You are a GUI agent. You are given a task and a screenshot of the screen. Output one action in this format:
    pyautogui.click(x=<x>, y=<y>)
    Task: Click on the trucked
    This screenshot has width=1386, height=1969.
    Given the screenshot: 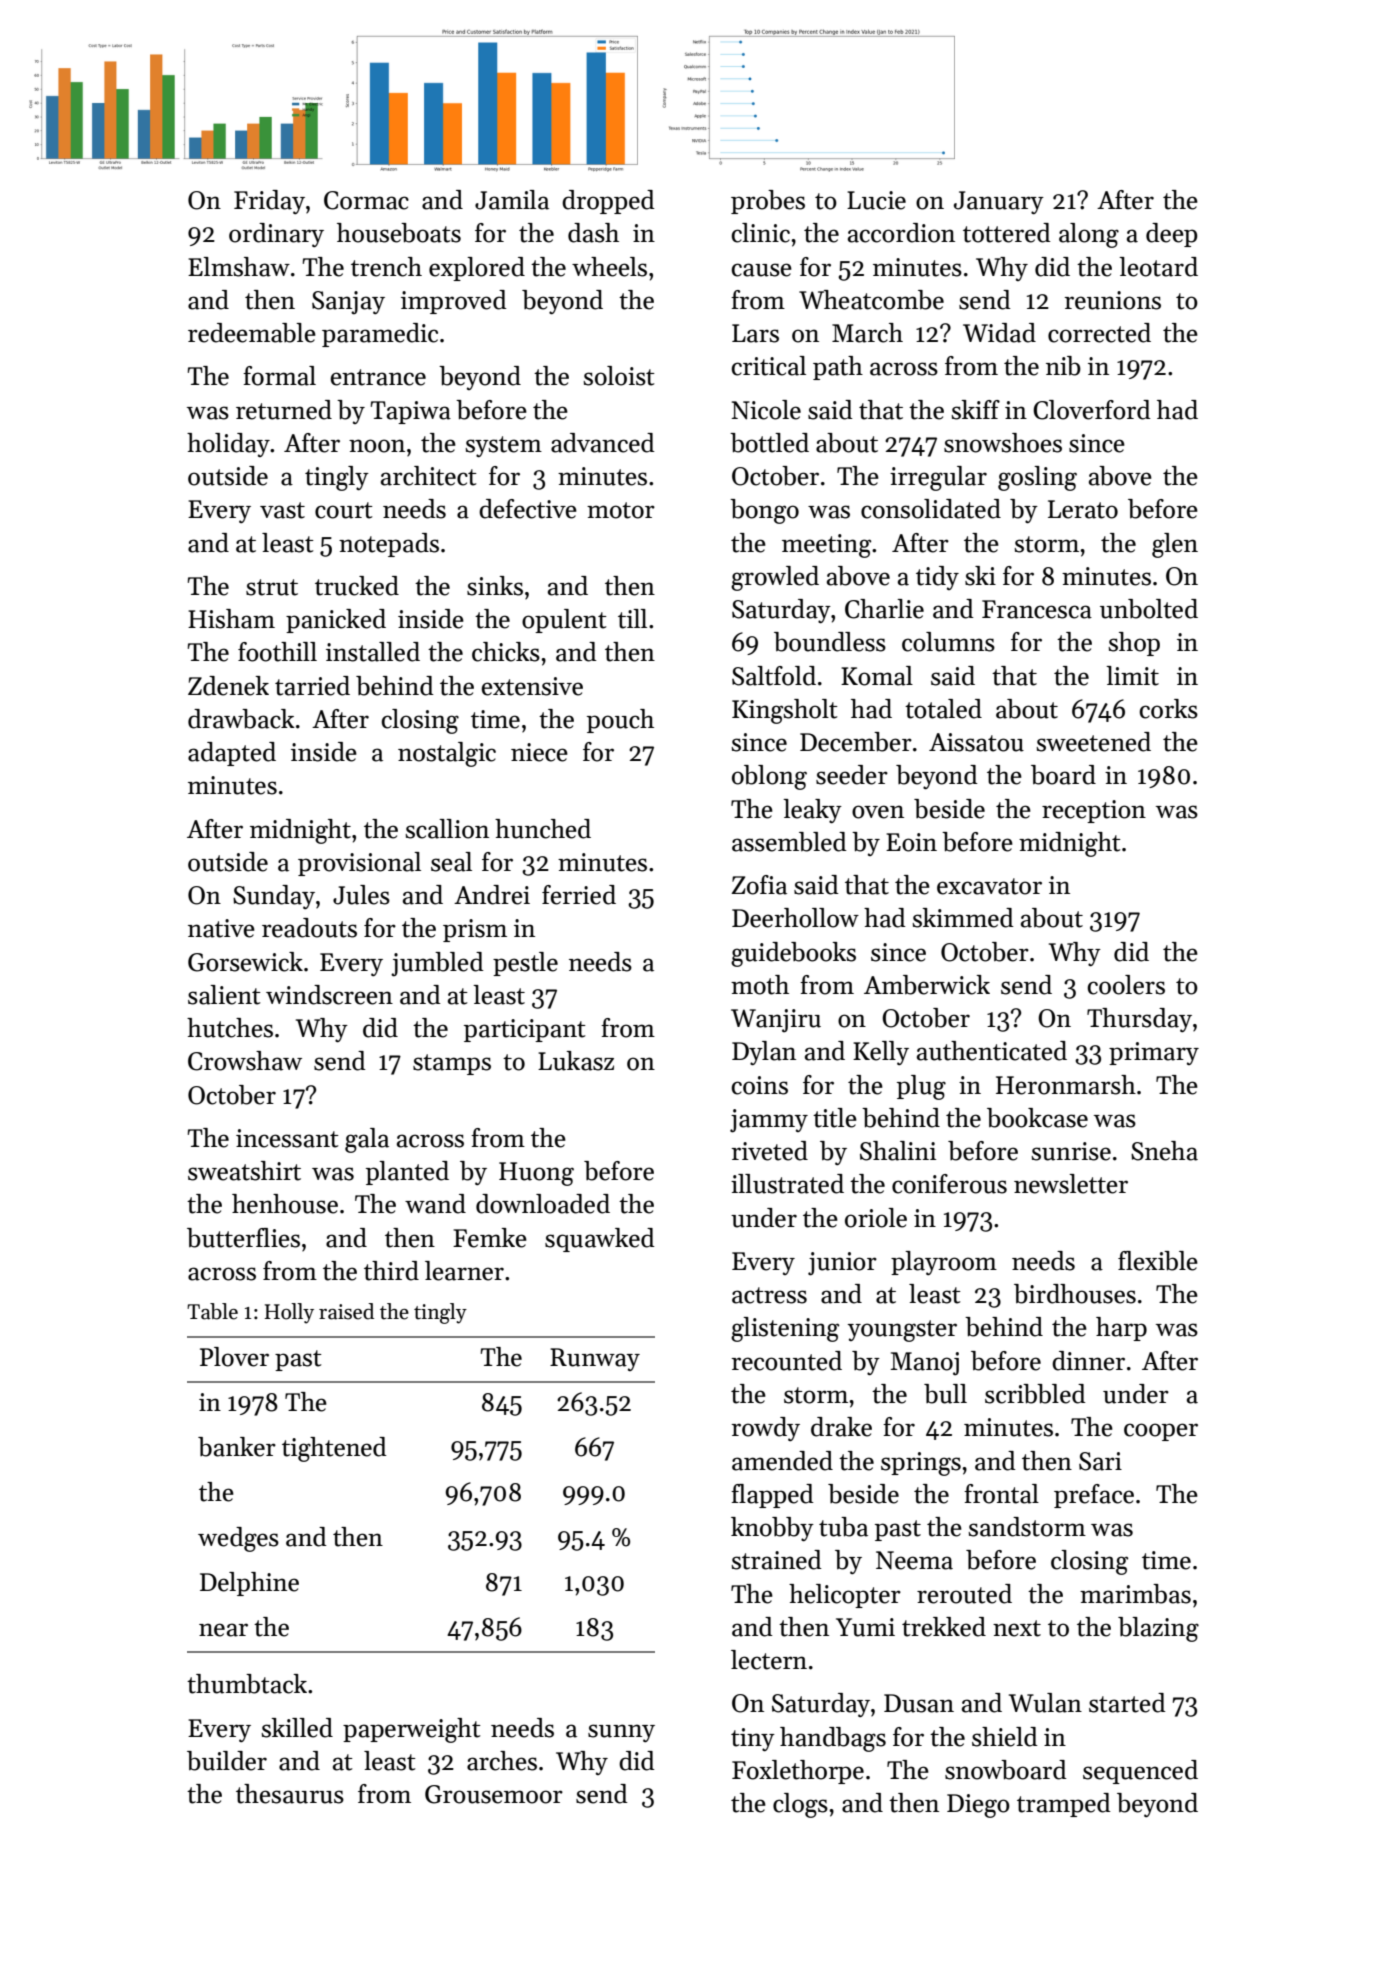 What is the action you would take?
    pyautogui.click(x=357, y=586)
